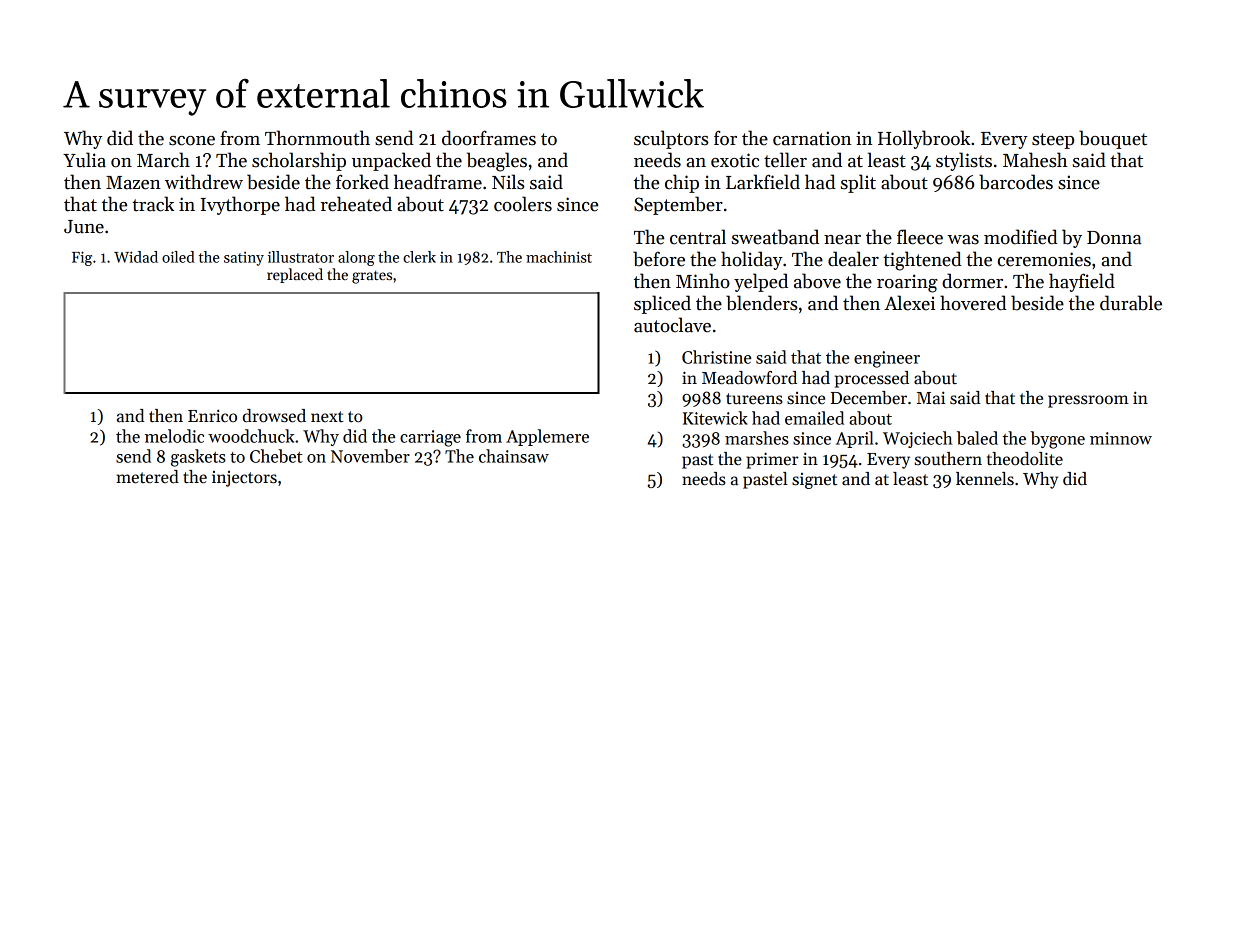 Image resolution: width=1233 pixels, height=952 pixels. What do you see at coordinates (972, 281) in the document?
I see `dormer` at bounding box center [972, 281].
